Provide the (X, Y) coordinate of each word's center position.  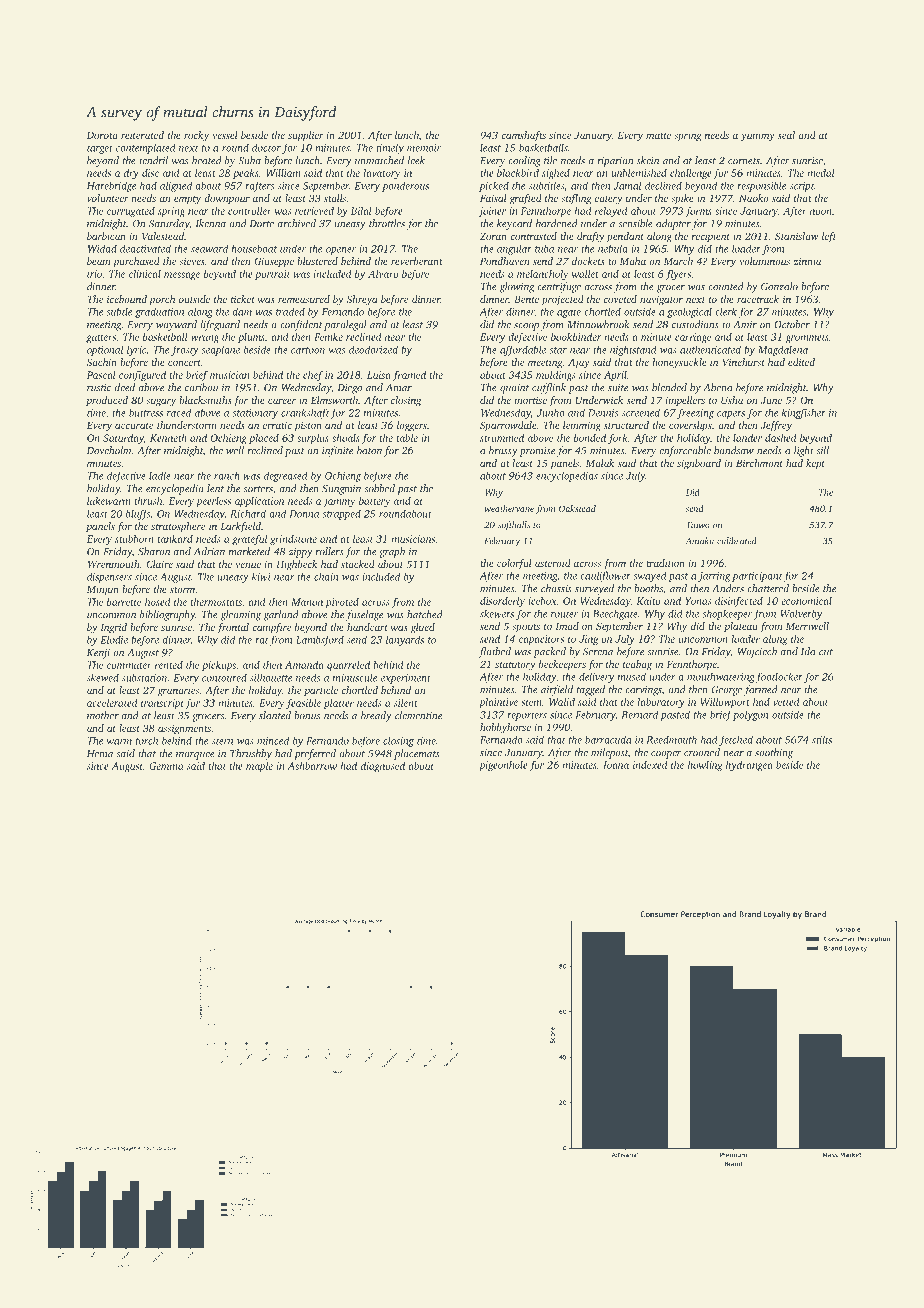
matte (658, 136)
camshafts (523, 136)
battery (375, 502)
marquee (195, 756)
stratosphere (178, 527)
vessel (225, 135)
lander (747, 438)
